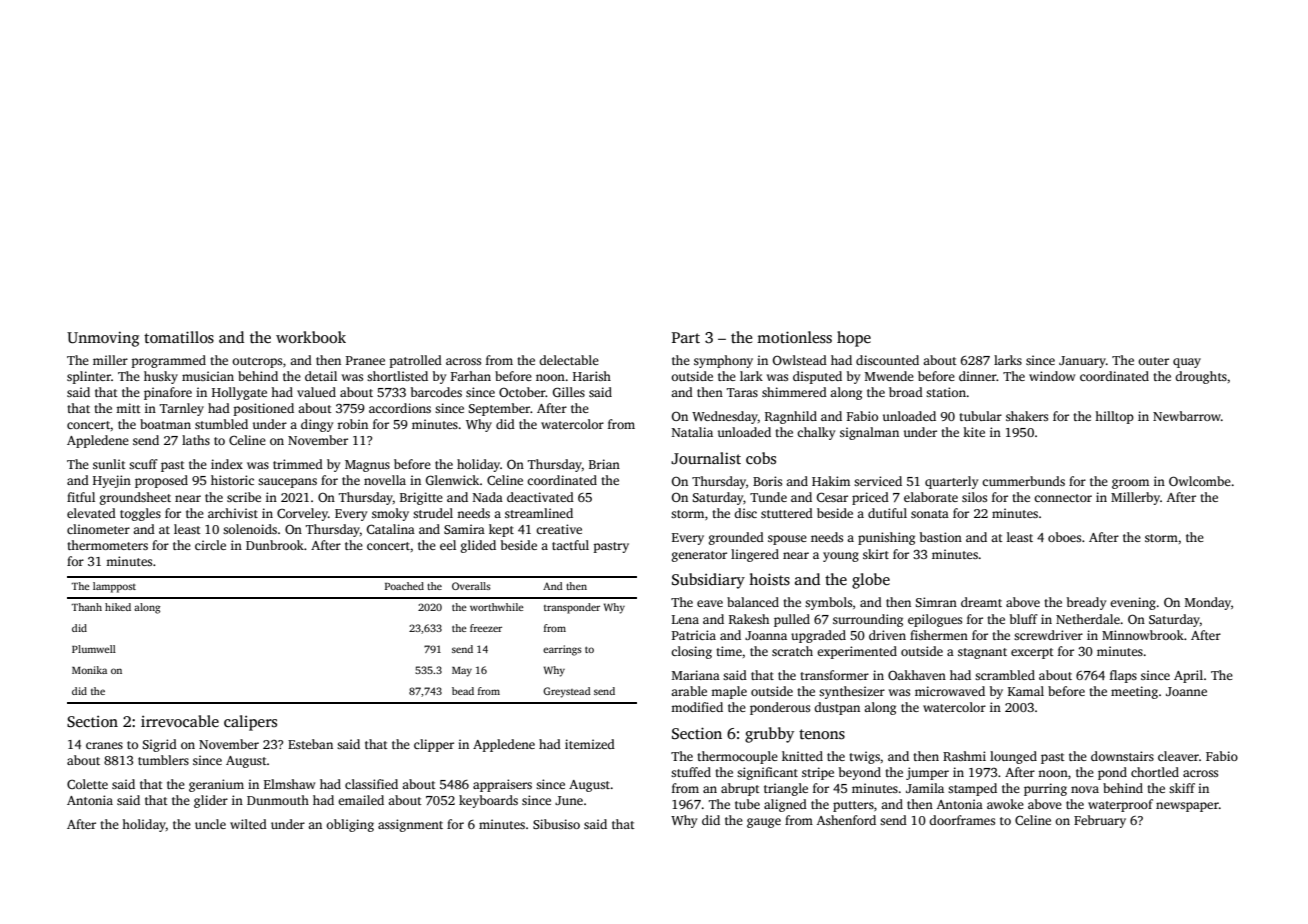 The height and width of the page is (924, 1308). What do you see at coordinates (1064, 537) in the page?
I see `oboes` at bounding box center [1064, 537].
